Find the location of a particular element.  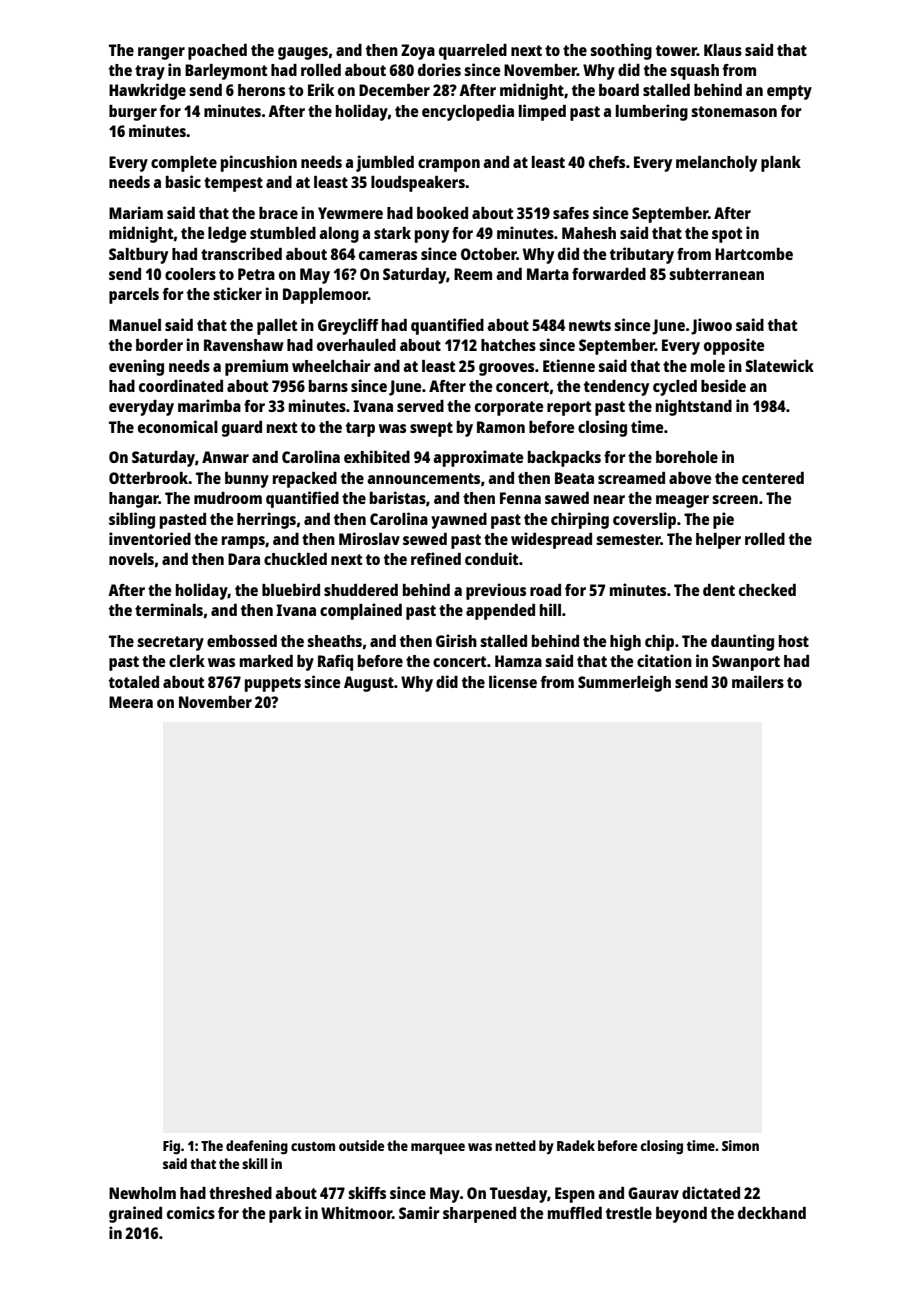

Otterbrook is located at coordinates (149, 478).
